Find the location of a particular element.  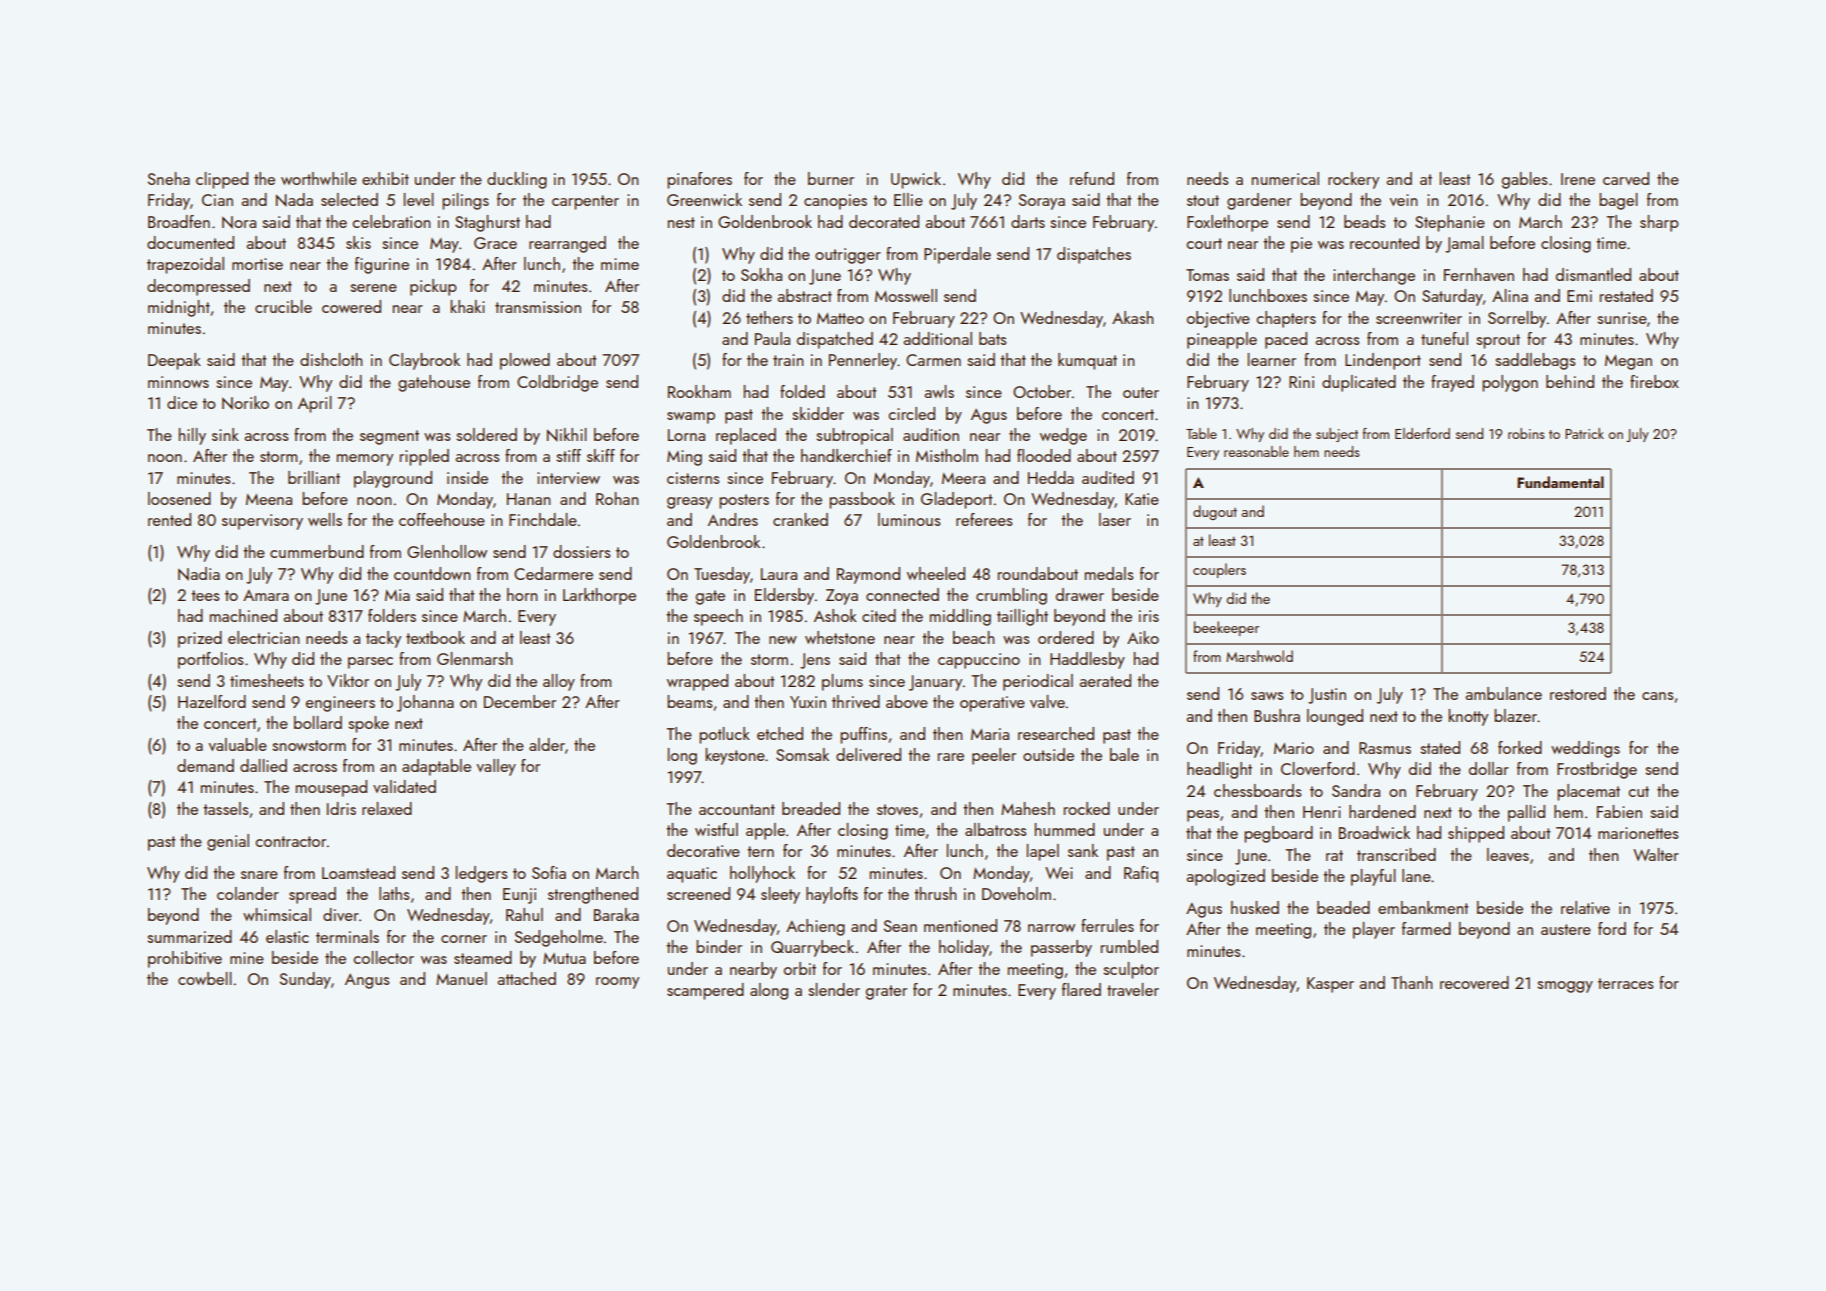

cans is located at coordinates (1657, 696).
